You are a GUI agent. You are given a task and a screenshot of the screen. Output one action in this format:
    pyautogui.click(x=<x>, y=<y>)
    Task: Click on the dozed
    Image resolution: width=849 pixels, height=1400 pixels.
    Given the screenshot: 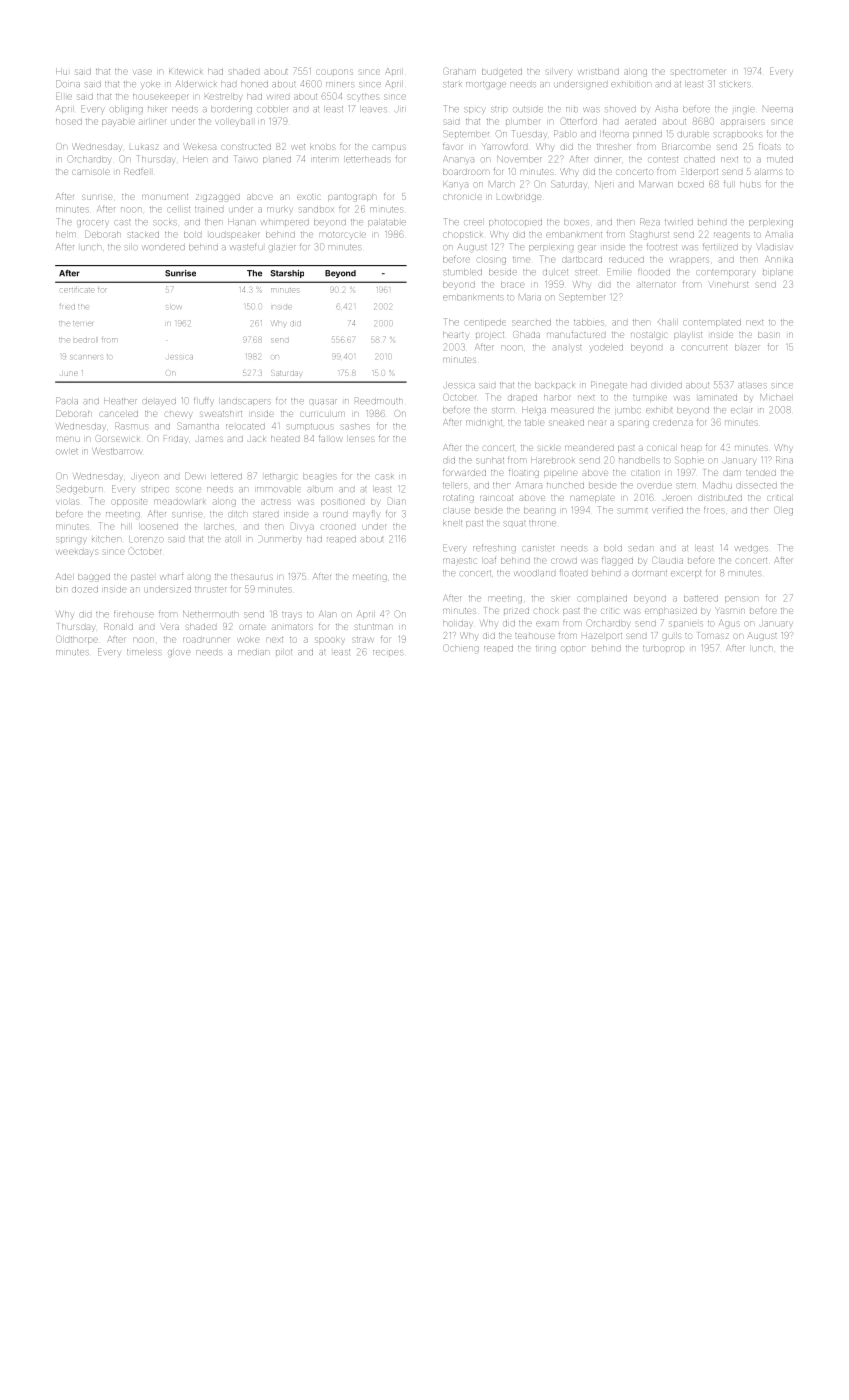 What is the action you would take?
    pyautogui.click(x=85, y=589)
